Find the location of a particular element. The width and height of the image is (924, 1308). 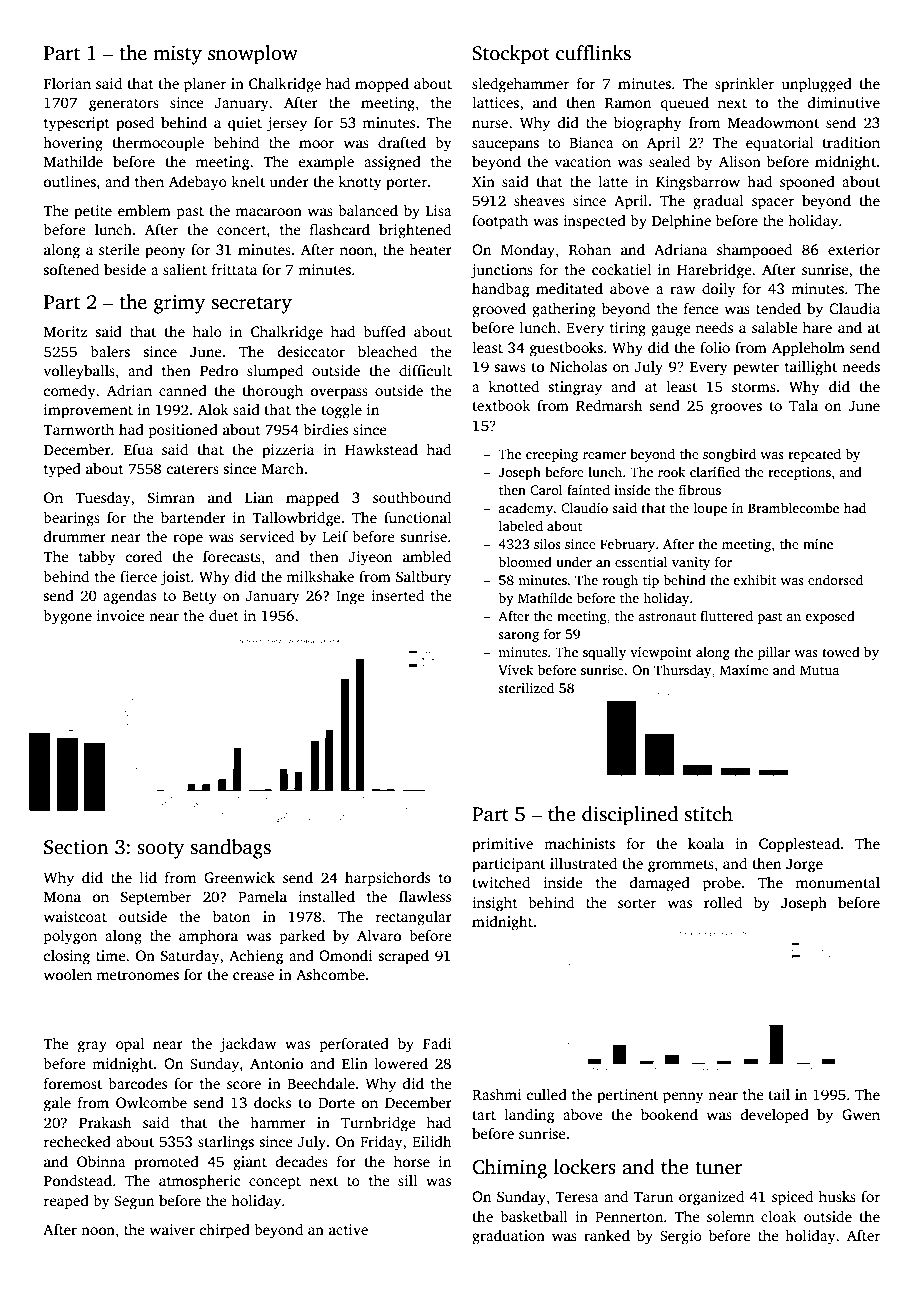

cufflinks is located at coordinates (593, 53).
